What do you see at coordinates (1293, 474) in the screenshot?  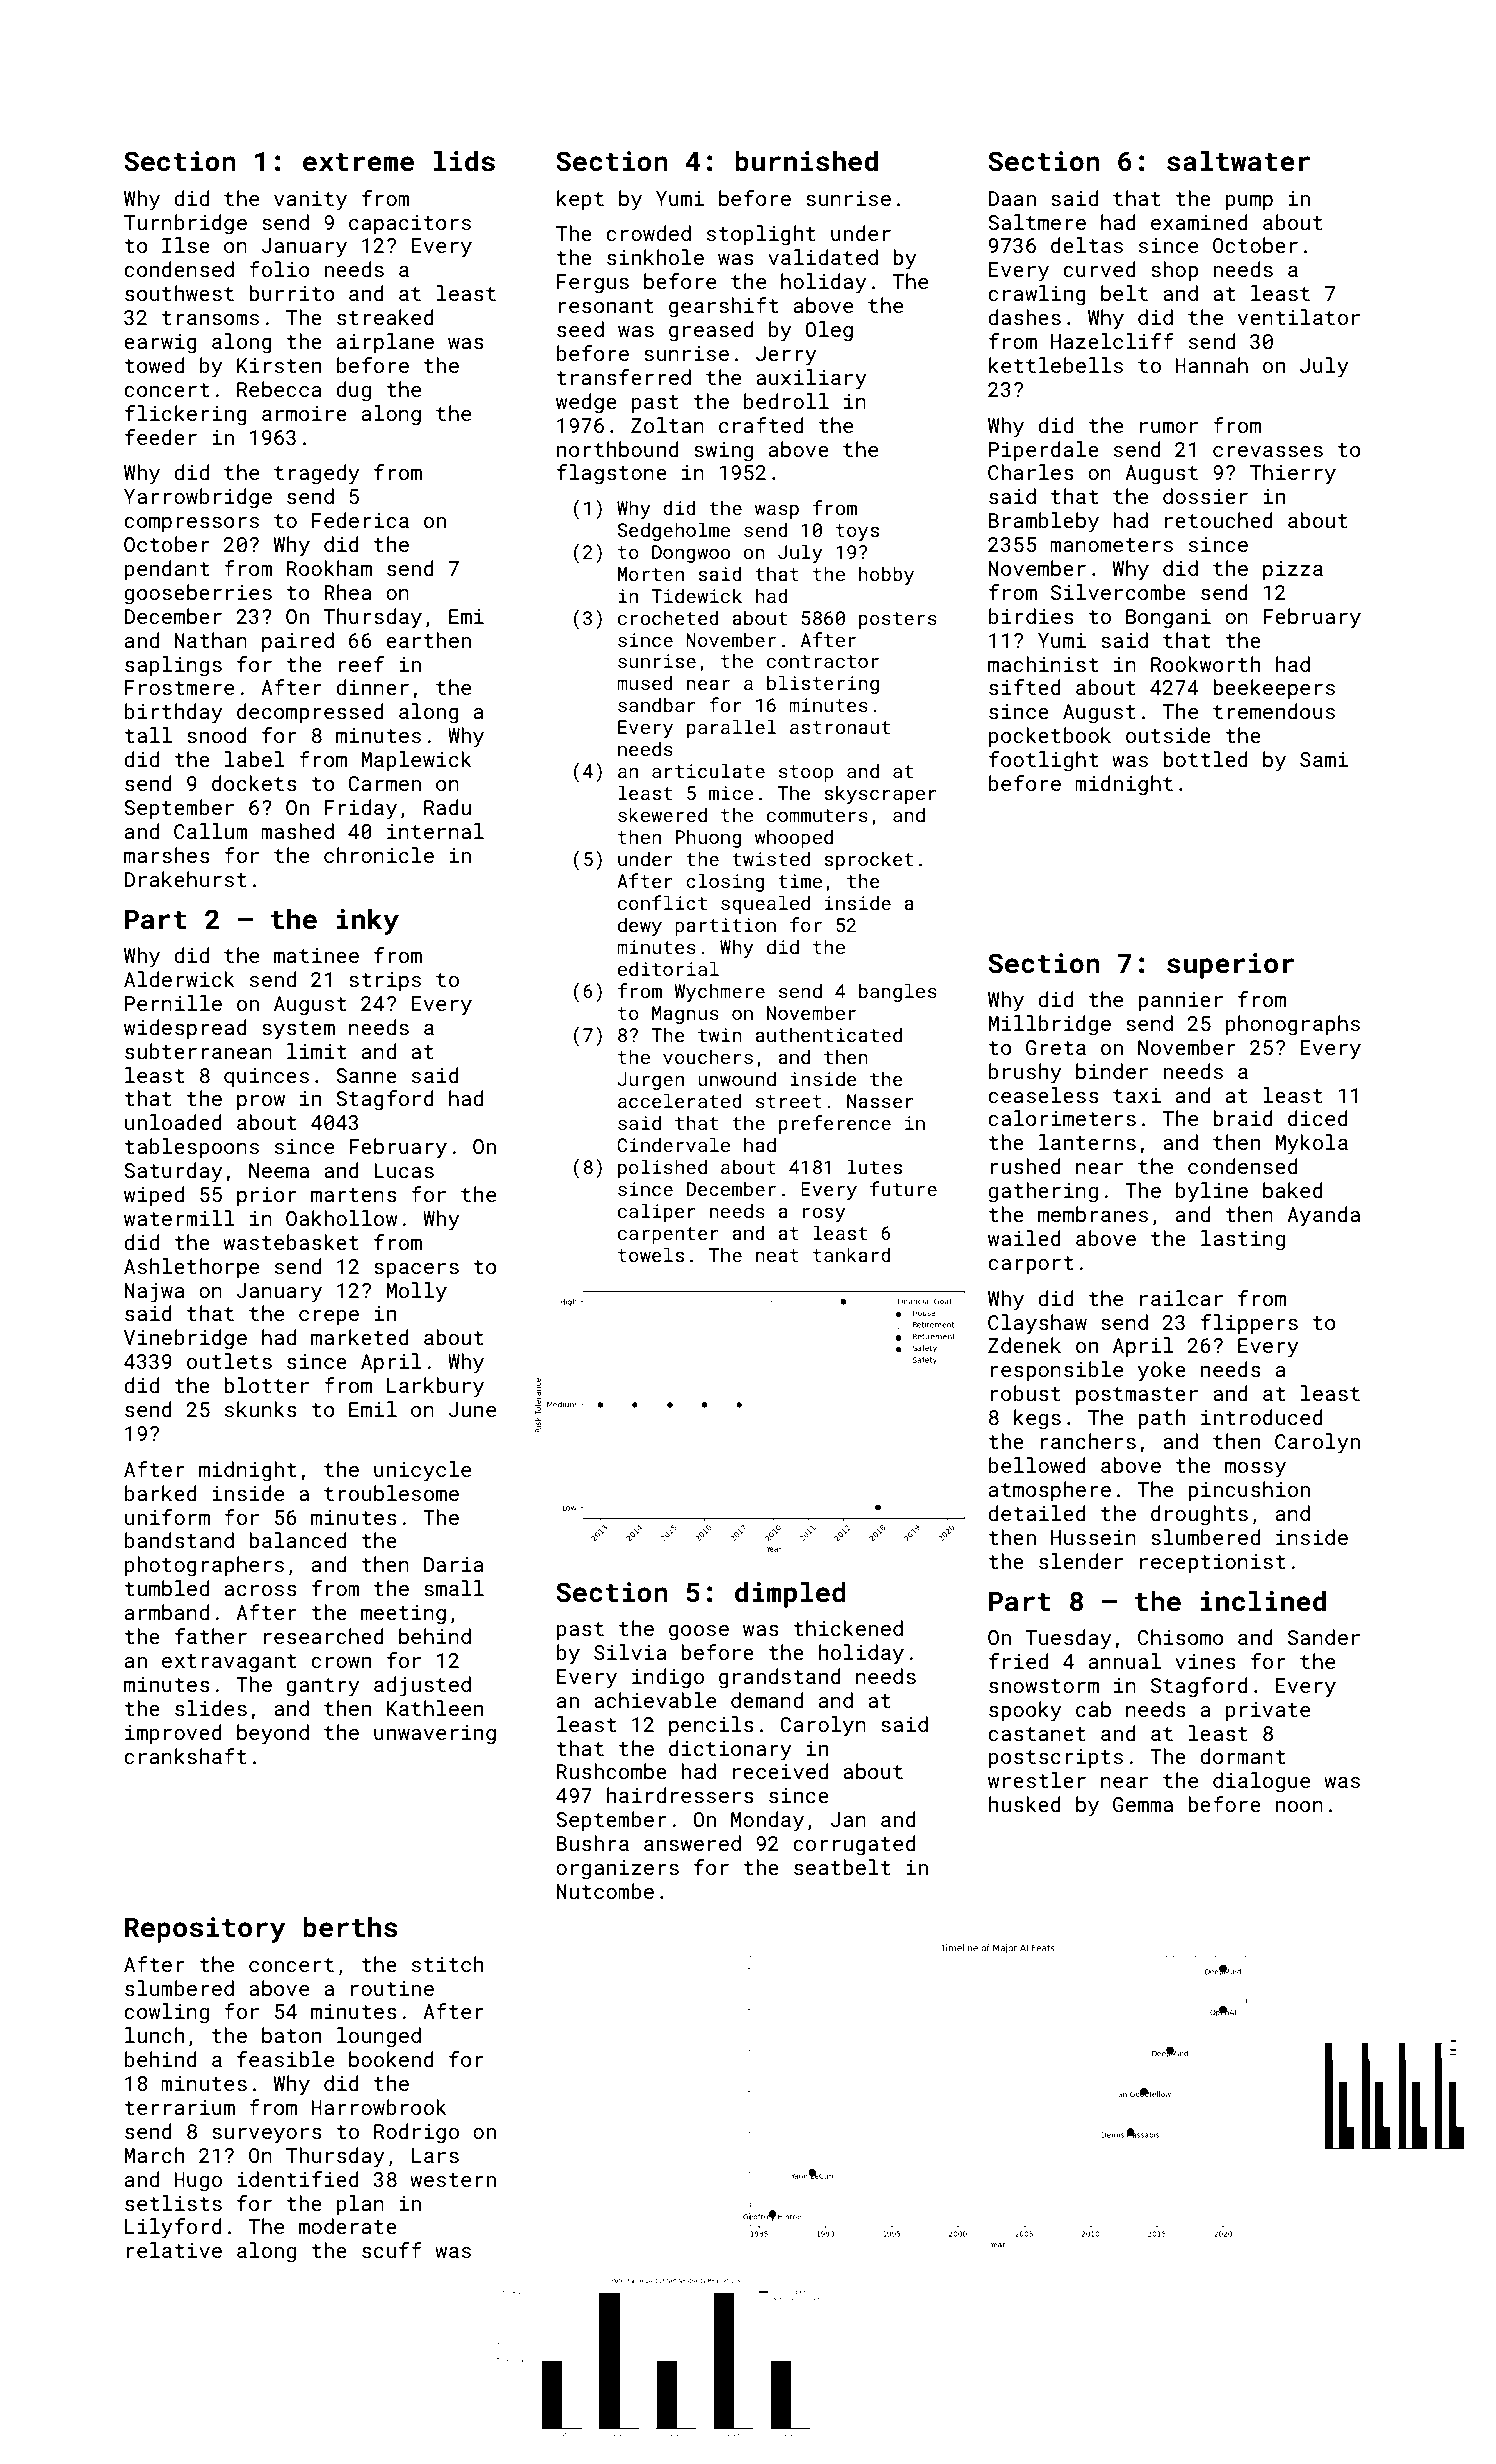 I see `Thierry` at bounding box center [1293, 474].
